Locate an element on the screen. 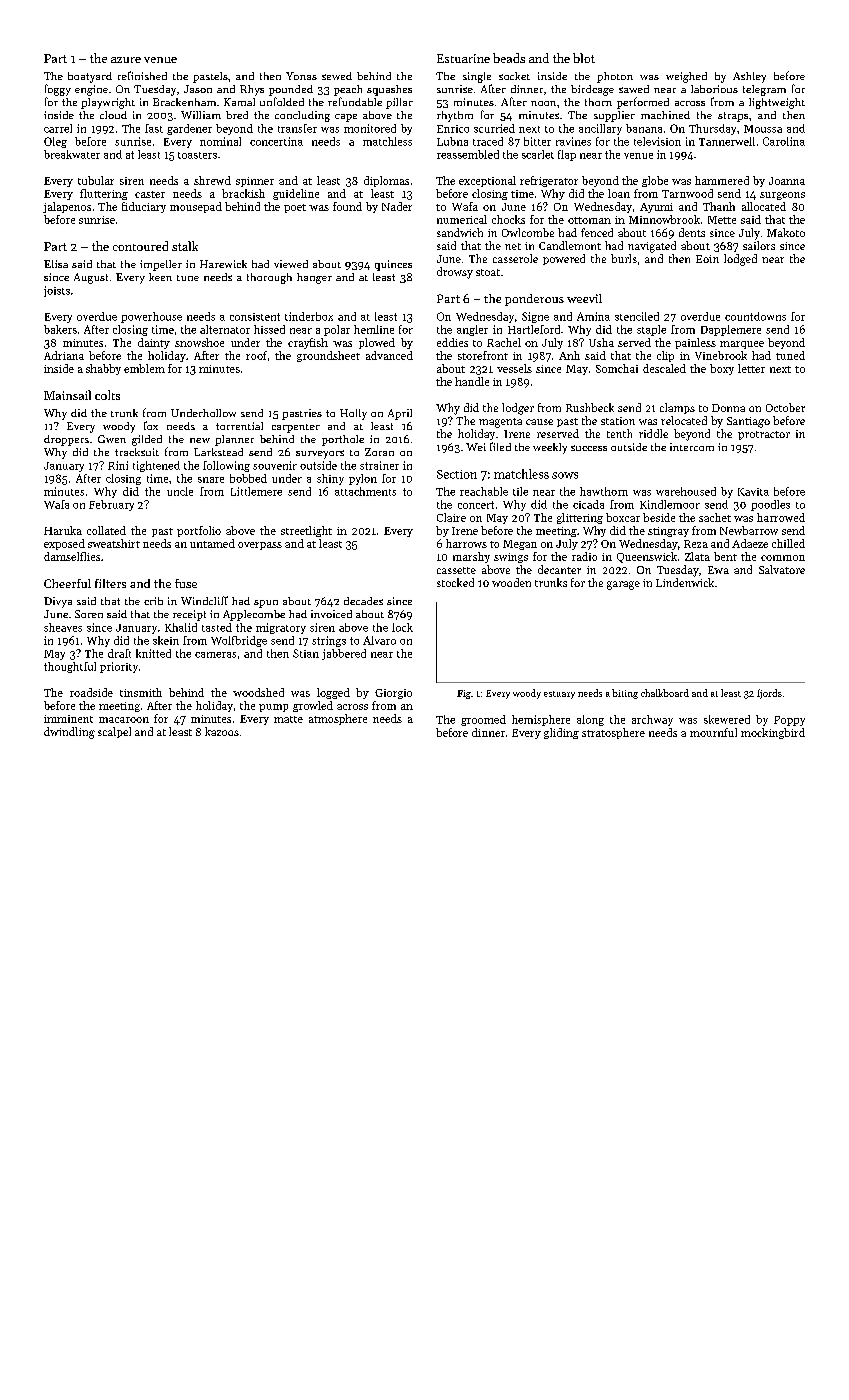  kazoos is located at coordinates (222, 731).
